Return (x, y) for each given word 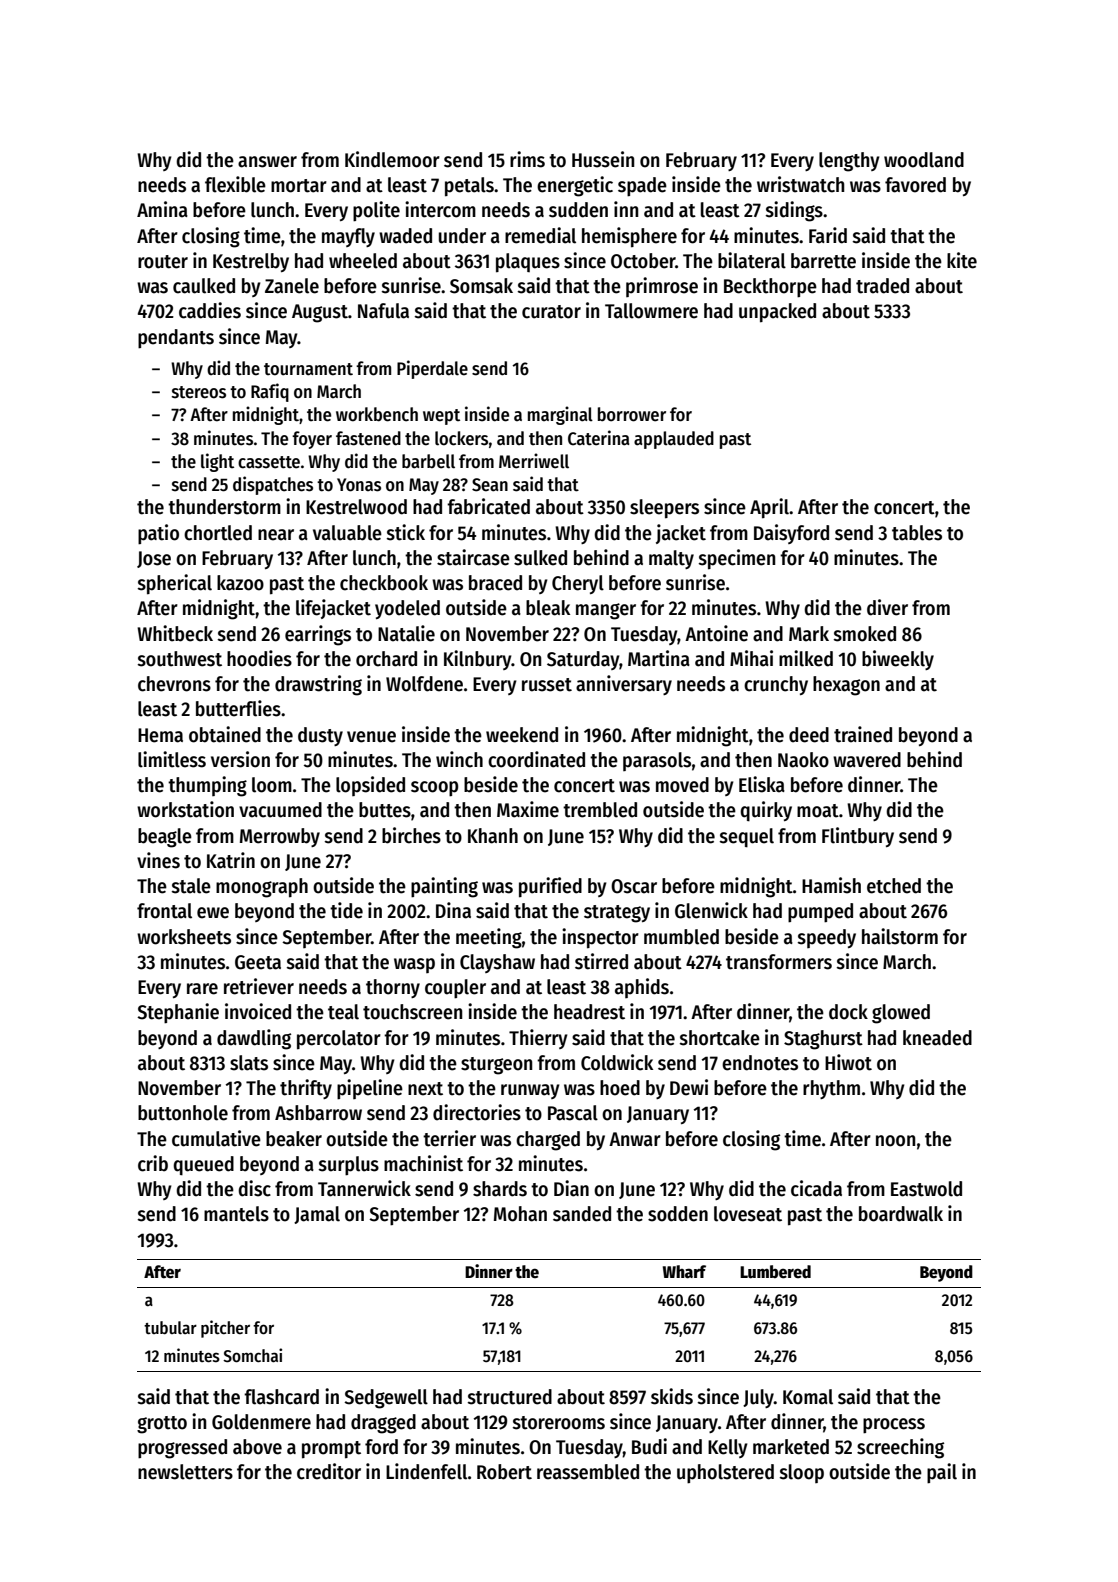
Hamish (831, 885)
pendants (176, 339)
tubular (170, 1328)
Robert (504, 1472)
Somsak (481, 286)
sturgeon (496, 1066)
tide (346, 910)
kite (962, 260)
